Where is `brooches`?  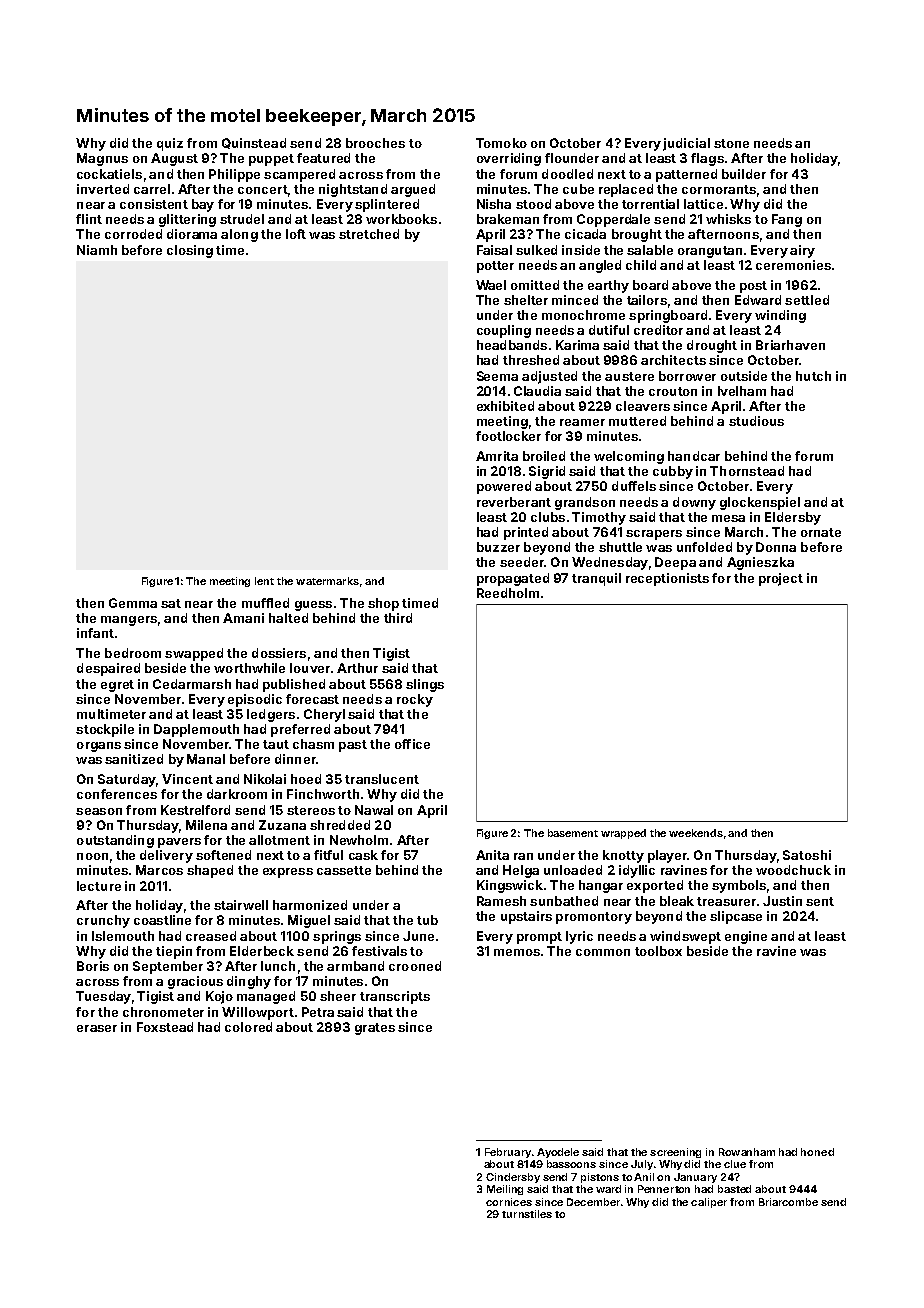
brooches is located at coordinates (375, 143).
